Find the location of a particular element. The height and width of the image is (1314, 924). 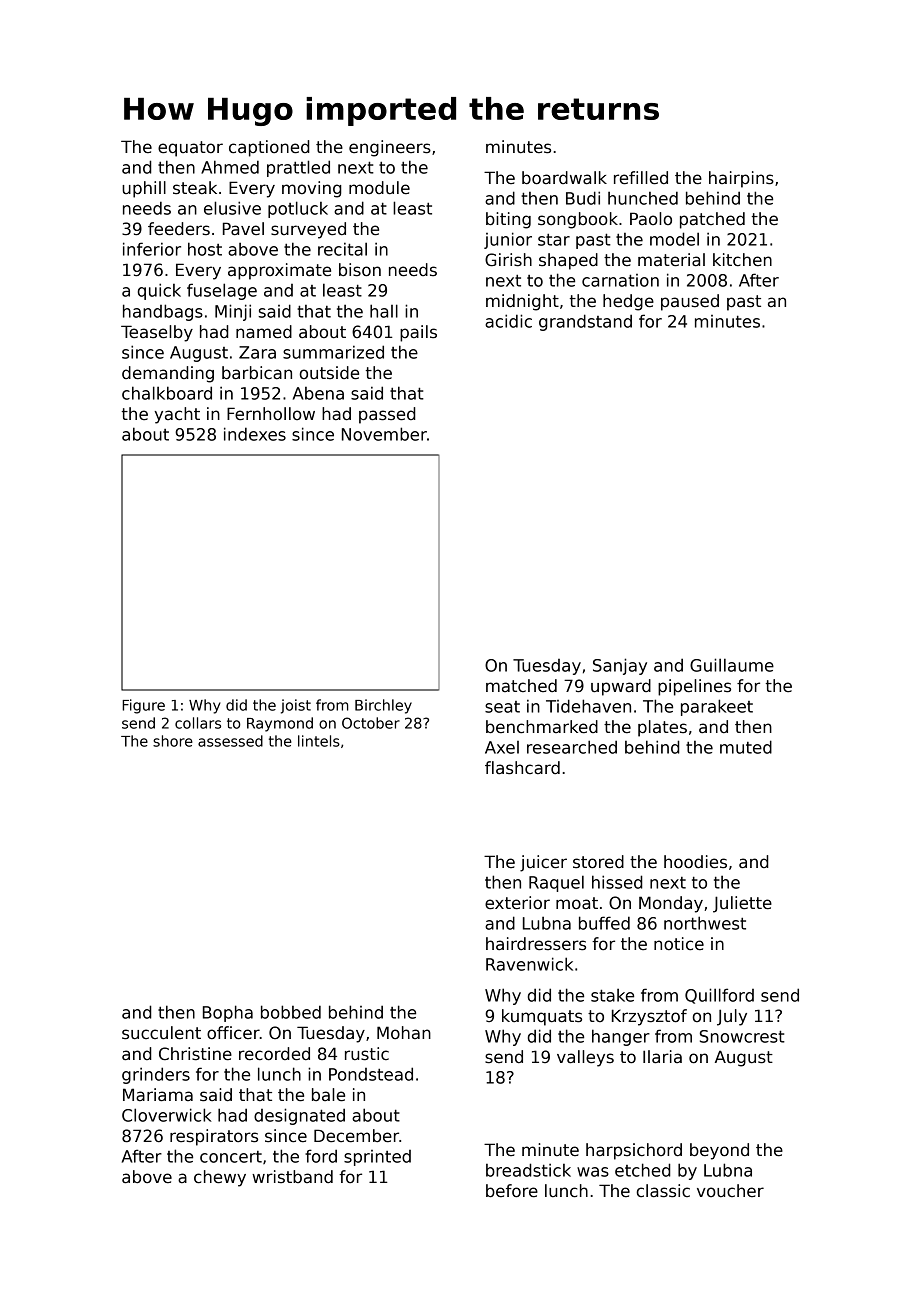

paused is located at coordinates (690, 302).
